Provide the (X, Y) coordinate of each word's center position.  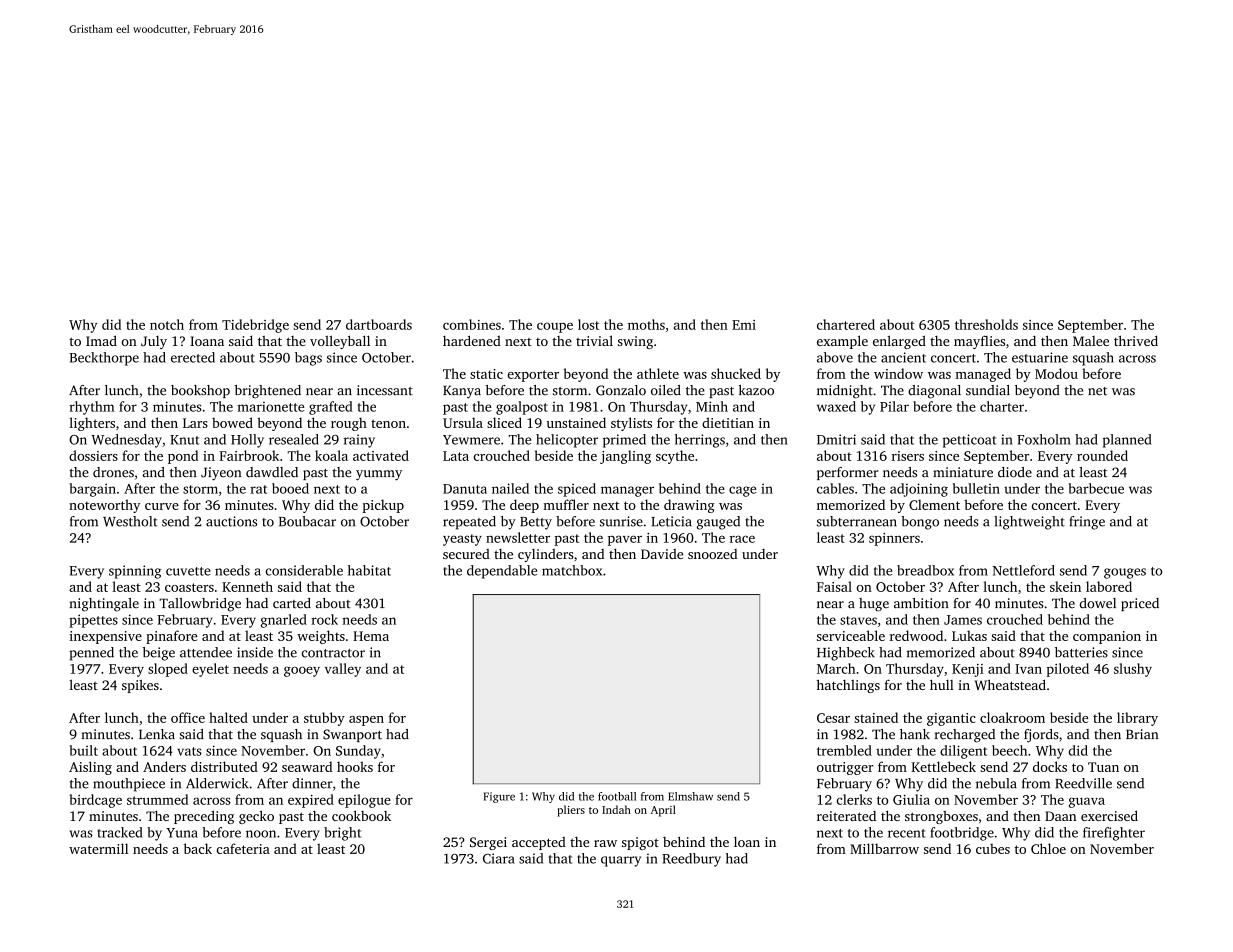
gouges (1125, 573)
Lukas (969, 635)
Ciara (499, 858)
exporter (533, 376)
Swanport (352, 735)
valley (343, 670)
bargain (92, 490)
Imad (101, 340)
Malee (1091, 341)
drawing (689, 506)
